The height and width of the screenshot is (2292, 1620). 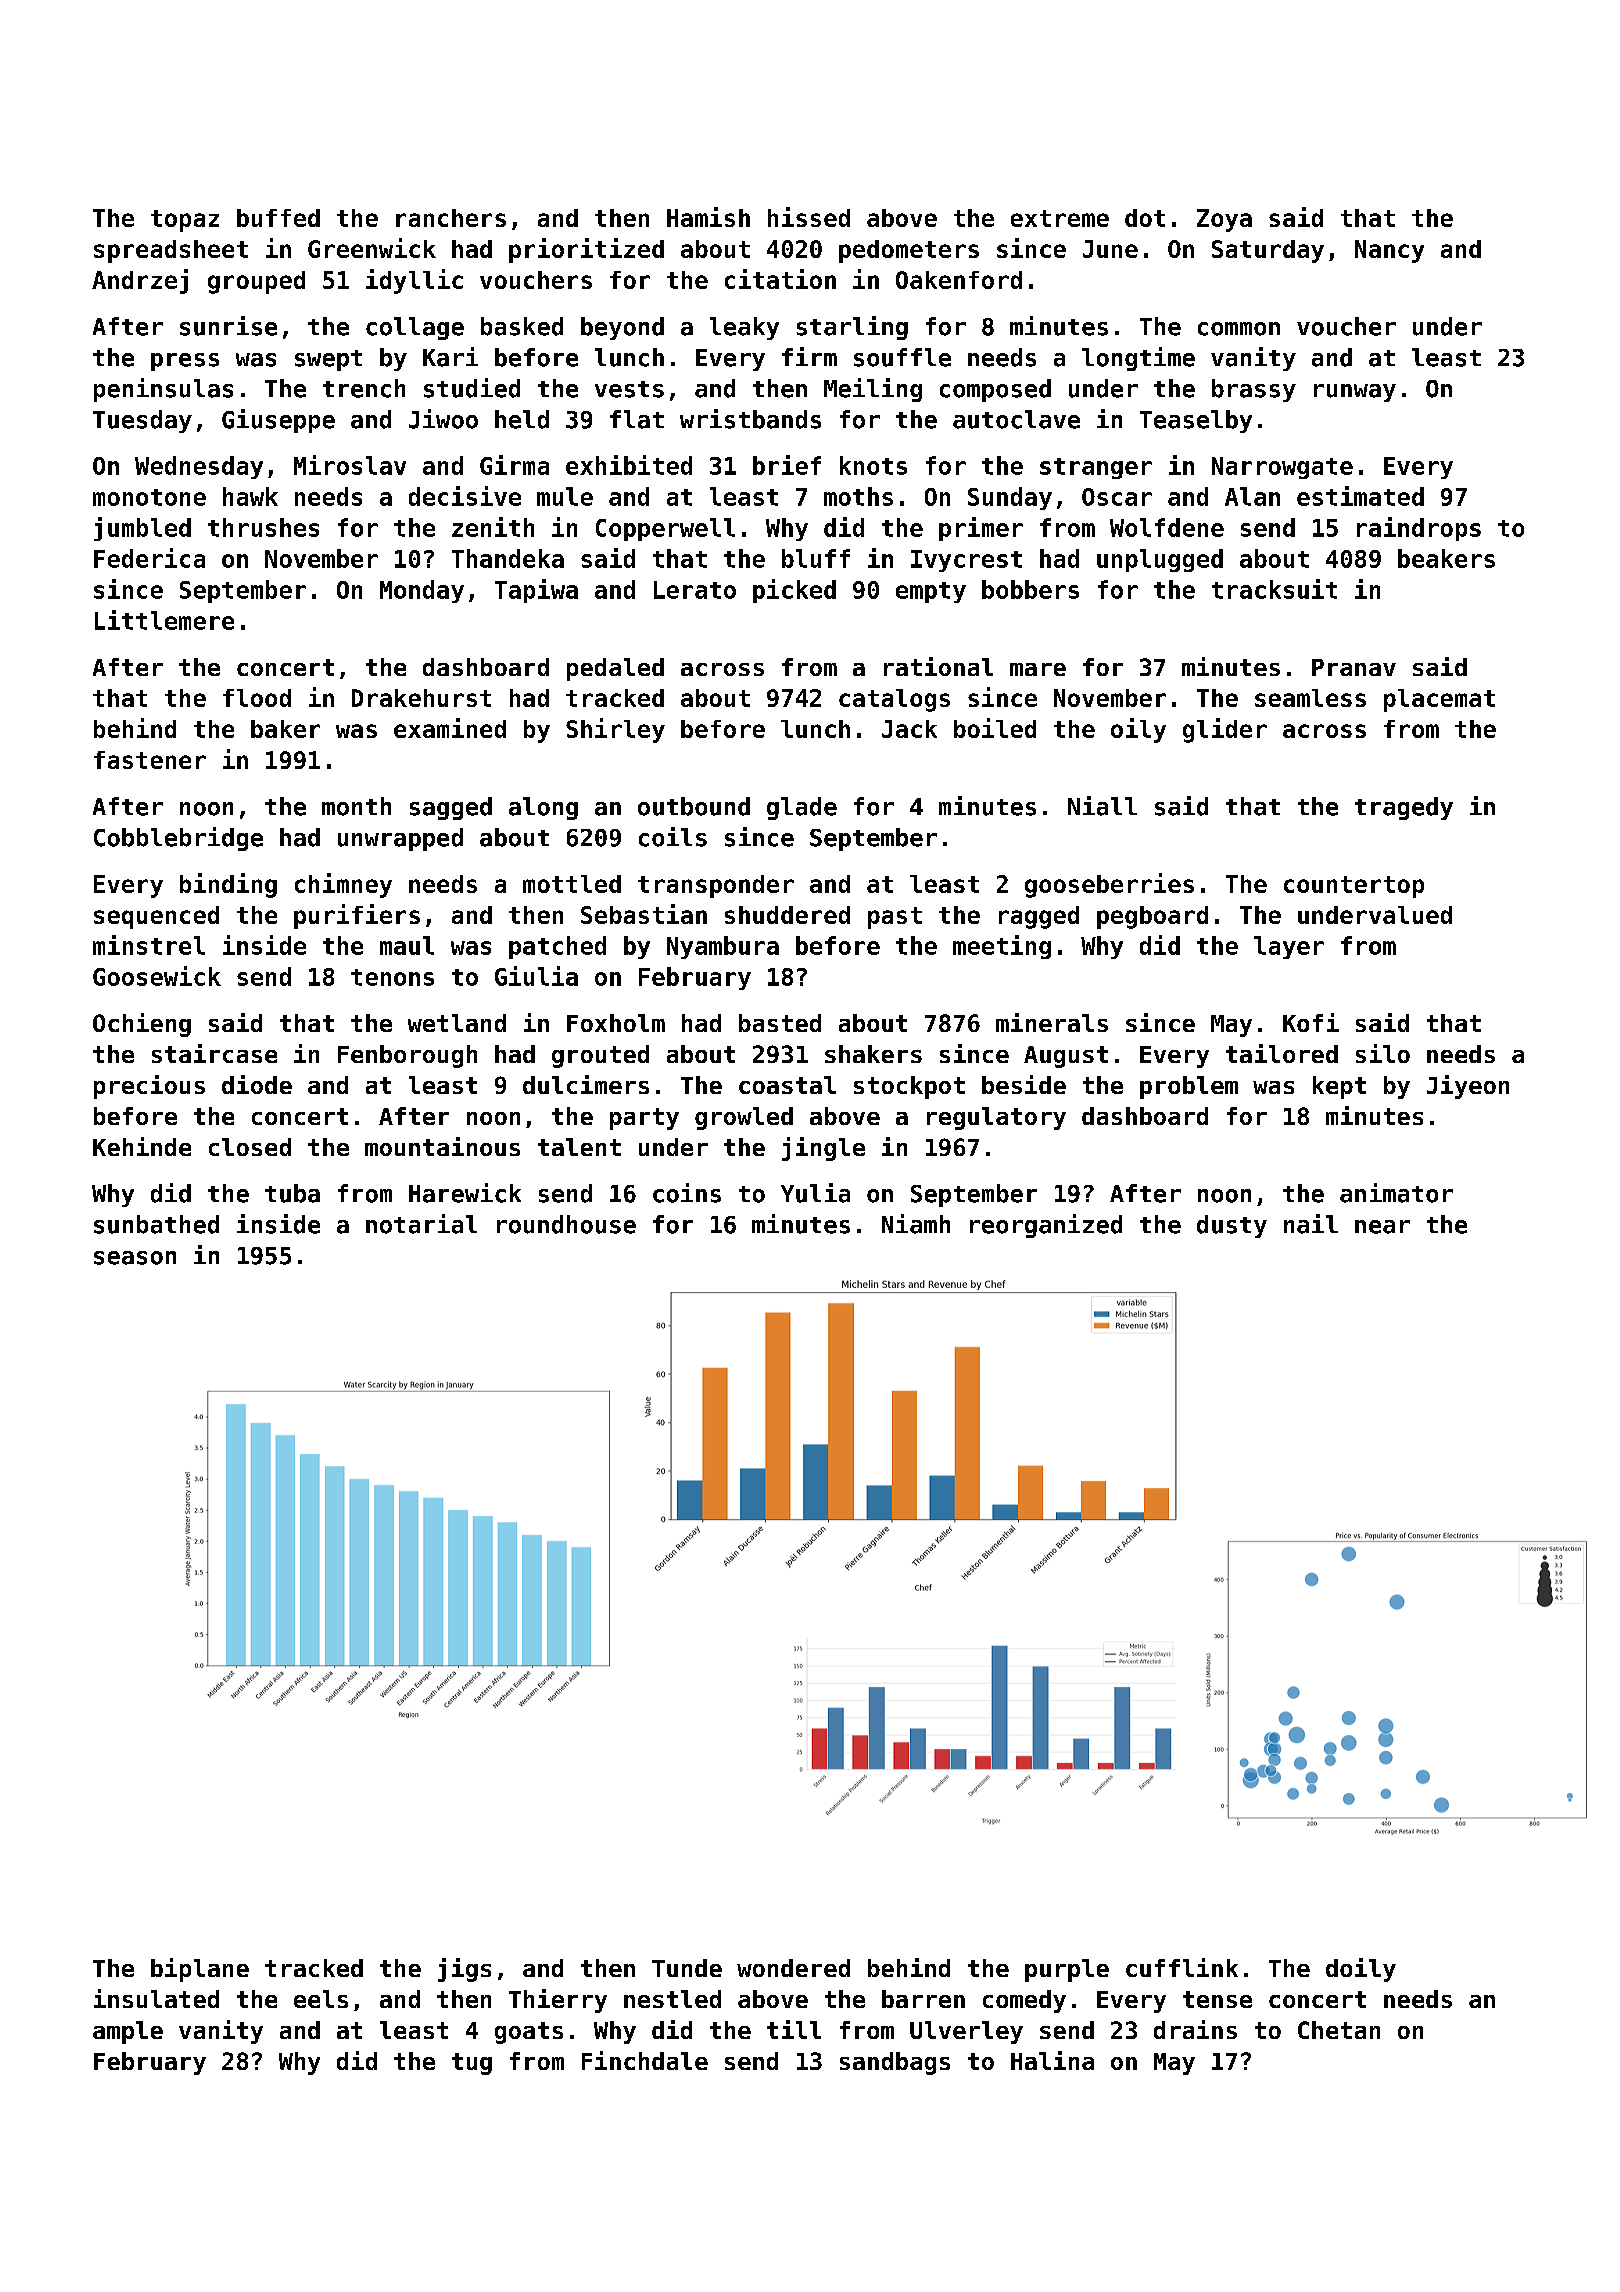 I want to click on tailored, so click(x=1282, y=1053).
